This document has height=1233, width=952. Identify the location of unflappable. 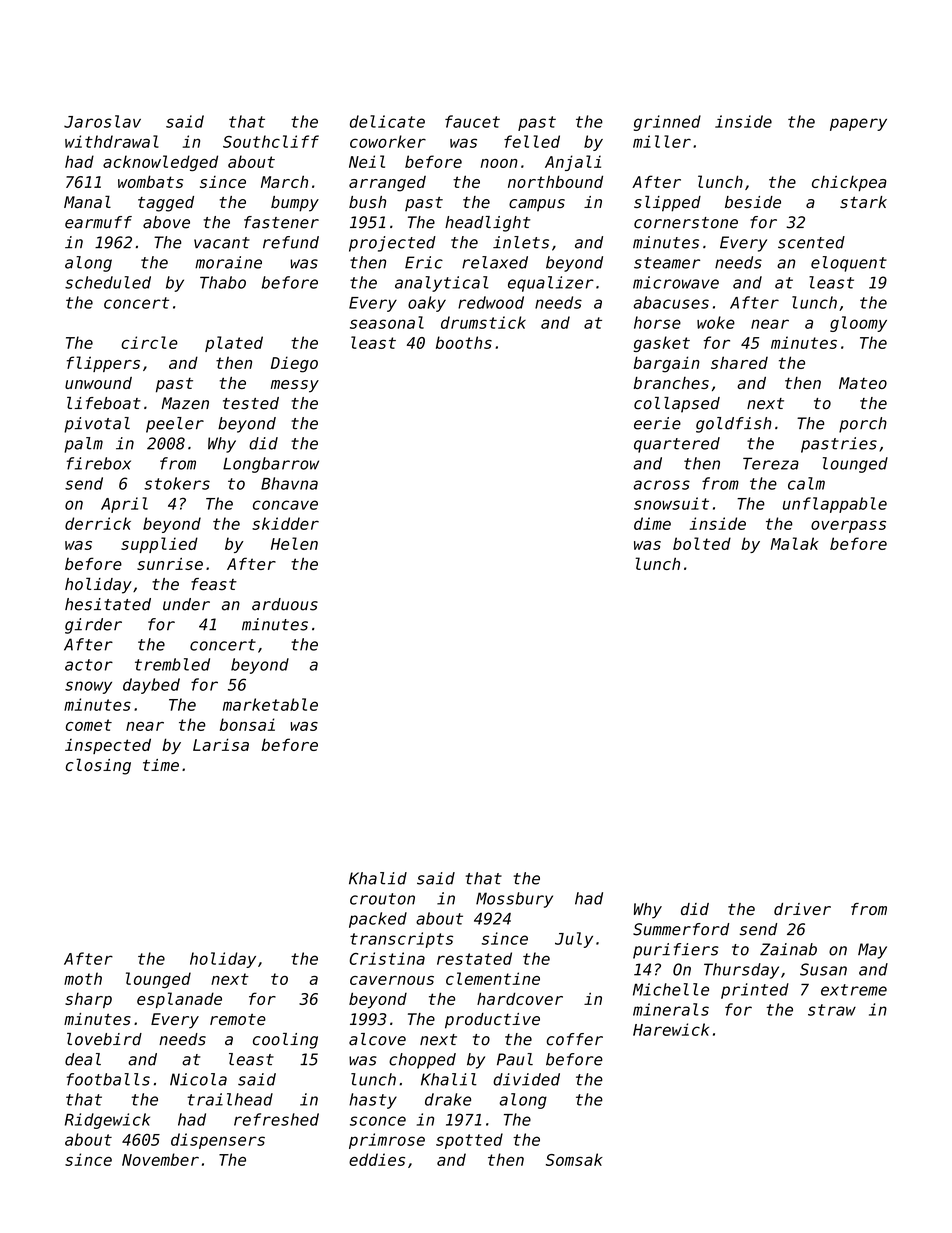
(835, 505).
